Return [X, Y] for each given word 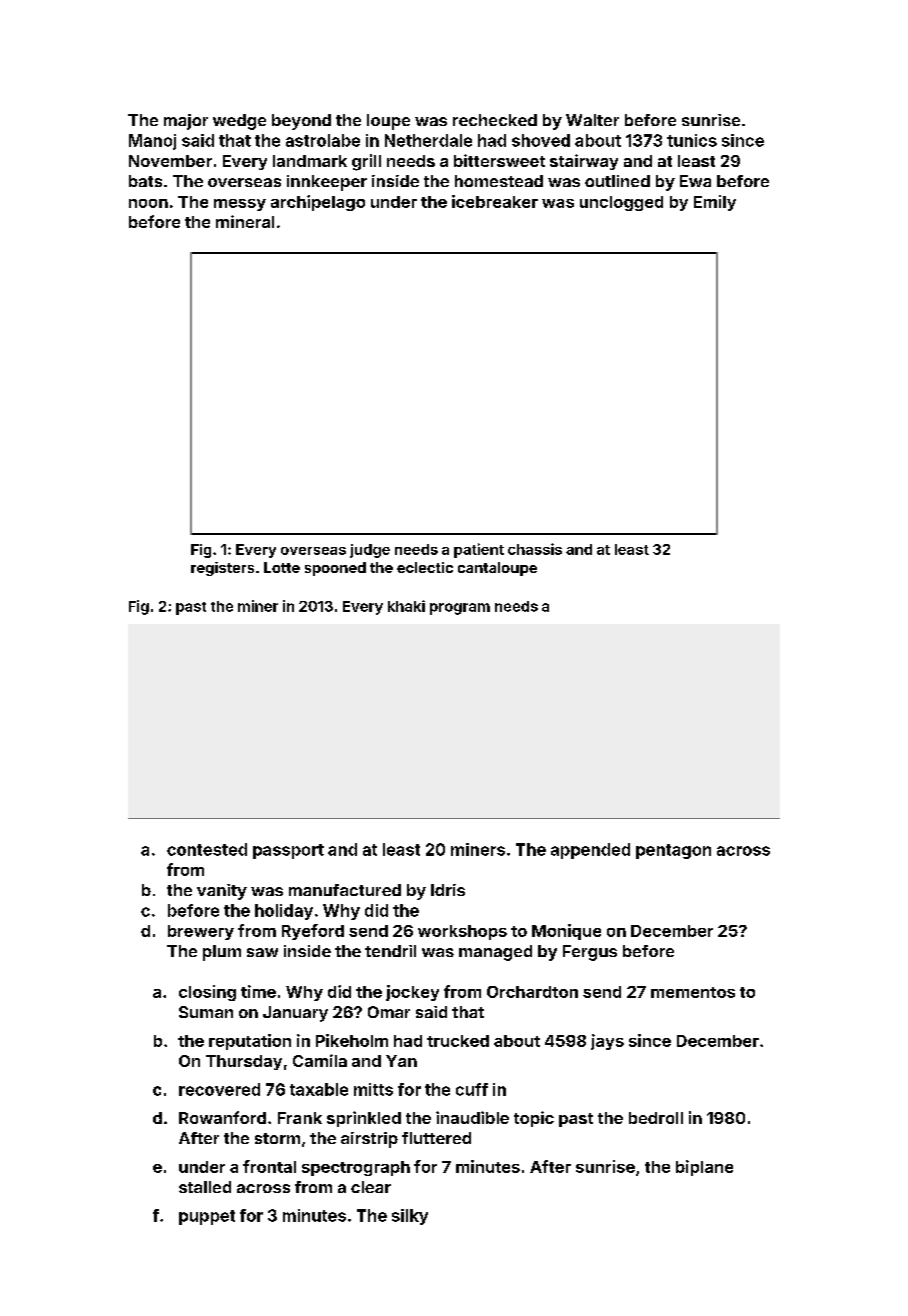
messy [240, 205]
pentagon [673, 851]
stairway [584, 162]
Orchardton [532, 992]
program [460, 609]
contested [207, 849]
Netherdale [428, 140]
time [258, 991]
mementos [693, 992]
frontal [269, 1166]
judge [370, 551]
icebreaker [495, 201]
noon [148, 203]
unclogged [621, 203]
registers [222, 569]
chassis [535, 549]
